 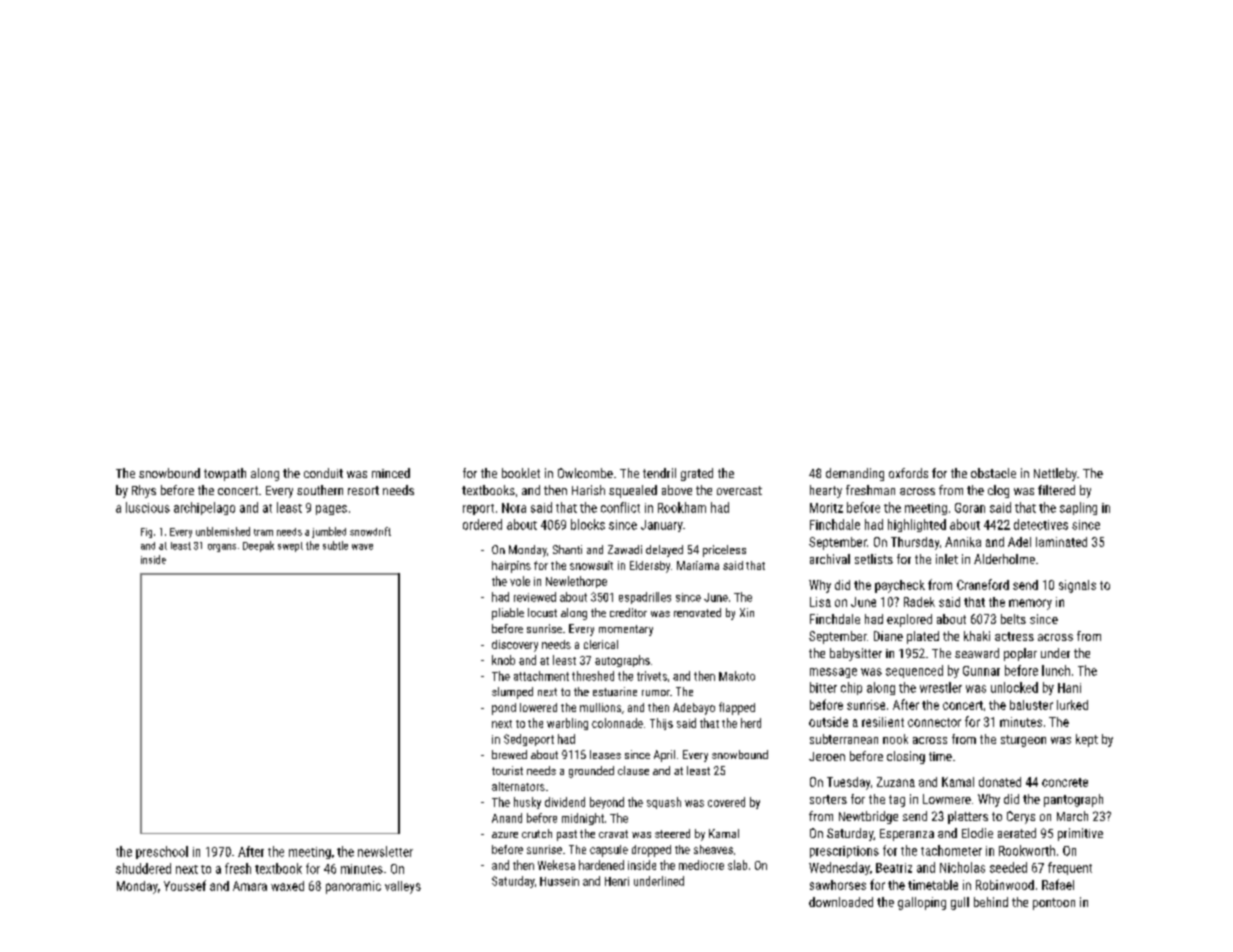 I want to click on bitter, so click(x=823, y=687).
